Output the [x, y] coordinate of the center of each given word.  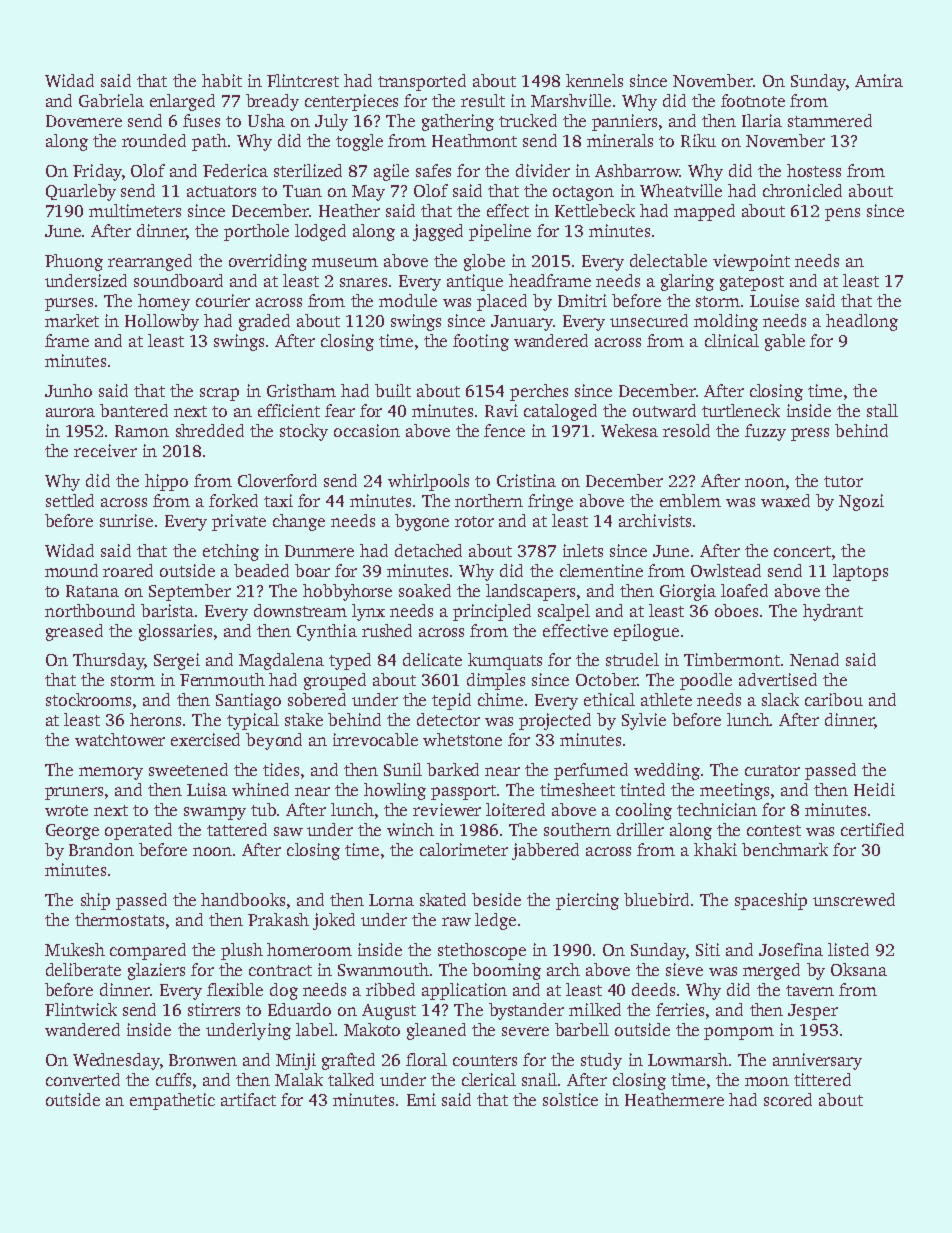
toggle [359, 142]
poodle [706, 681]
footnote [753, 100]
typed [350, 661]
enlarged [182, 102]
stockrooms [88, 699]
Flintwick [81, 1009]
